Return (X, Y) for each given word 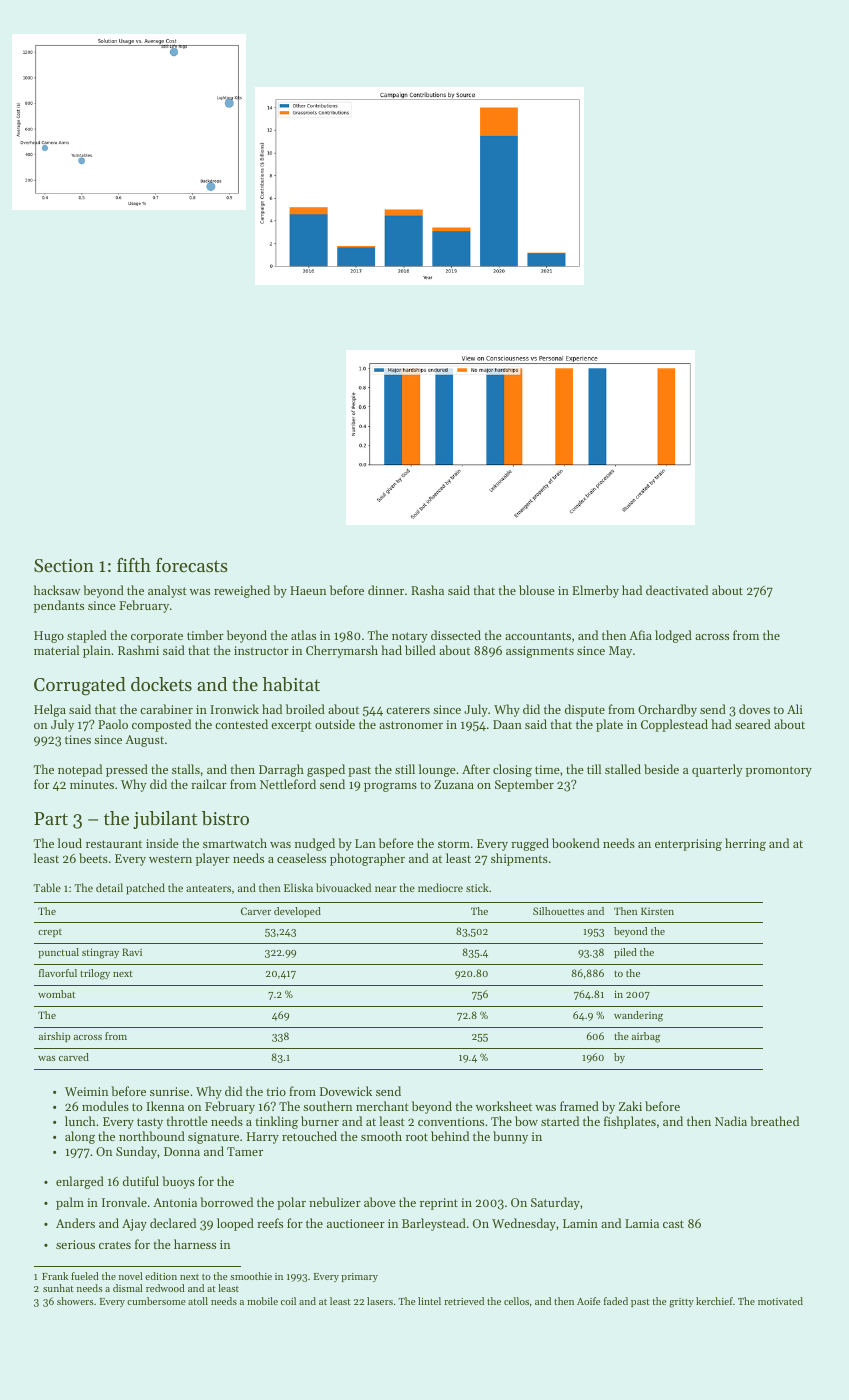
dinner (386, 590)
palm (70, 1203)
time (547, 769)
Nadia (731, 1121)
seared (753, 724)
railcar (209, 784)
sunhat (58, 1288)
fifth (134, 565)
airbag (646, 1037)
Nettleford (288, 784)
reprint (439, 1204)
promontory (779, 771)
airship (54, 1037)
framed (579, 1106)
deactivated (677, 590)
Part (51, 818)
